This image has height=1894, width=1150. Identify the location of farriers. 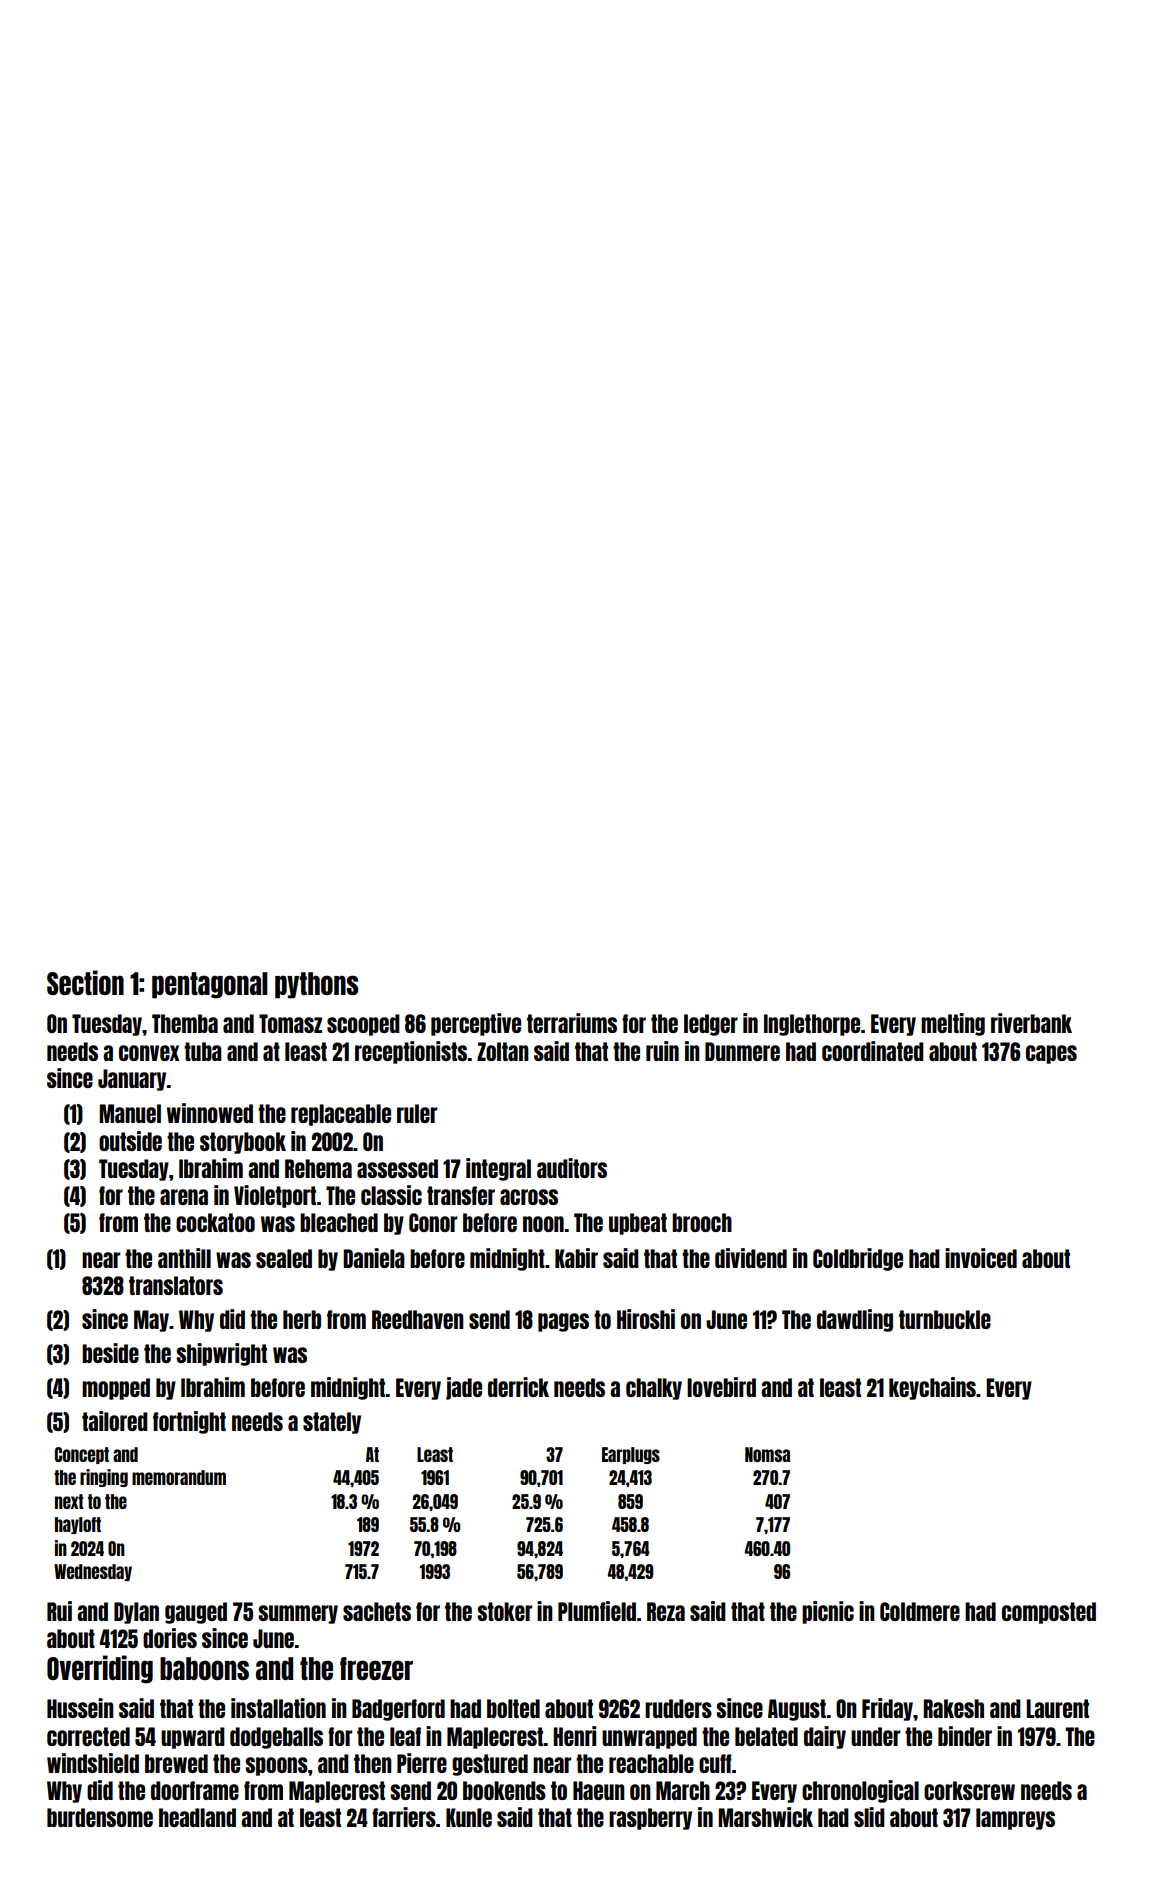
(404, 1817).
